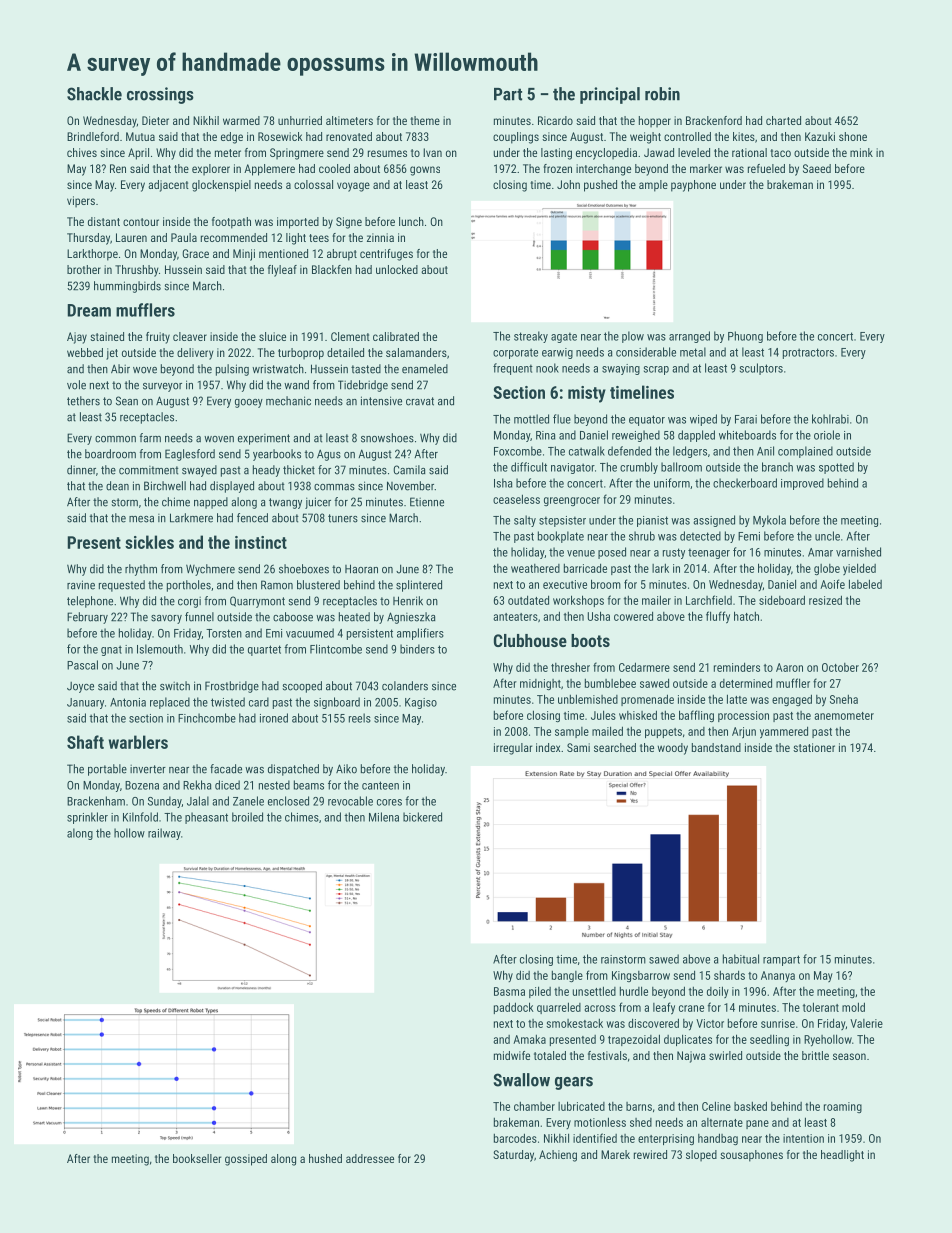 The width and height of the screenshot is (952, 1233). Describe the element at coordinates (346, 769) in the screenshot. I see `Aiko` at that location.
